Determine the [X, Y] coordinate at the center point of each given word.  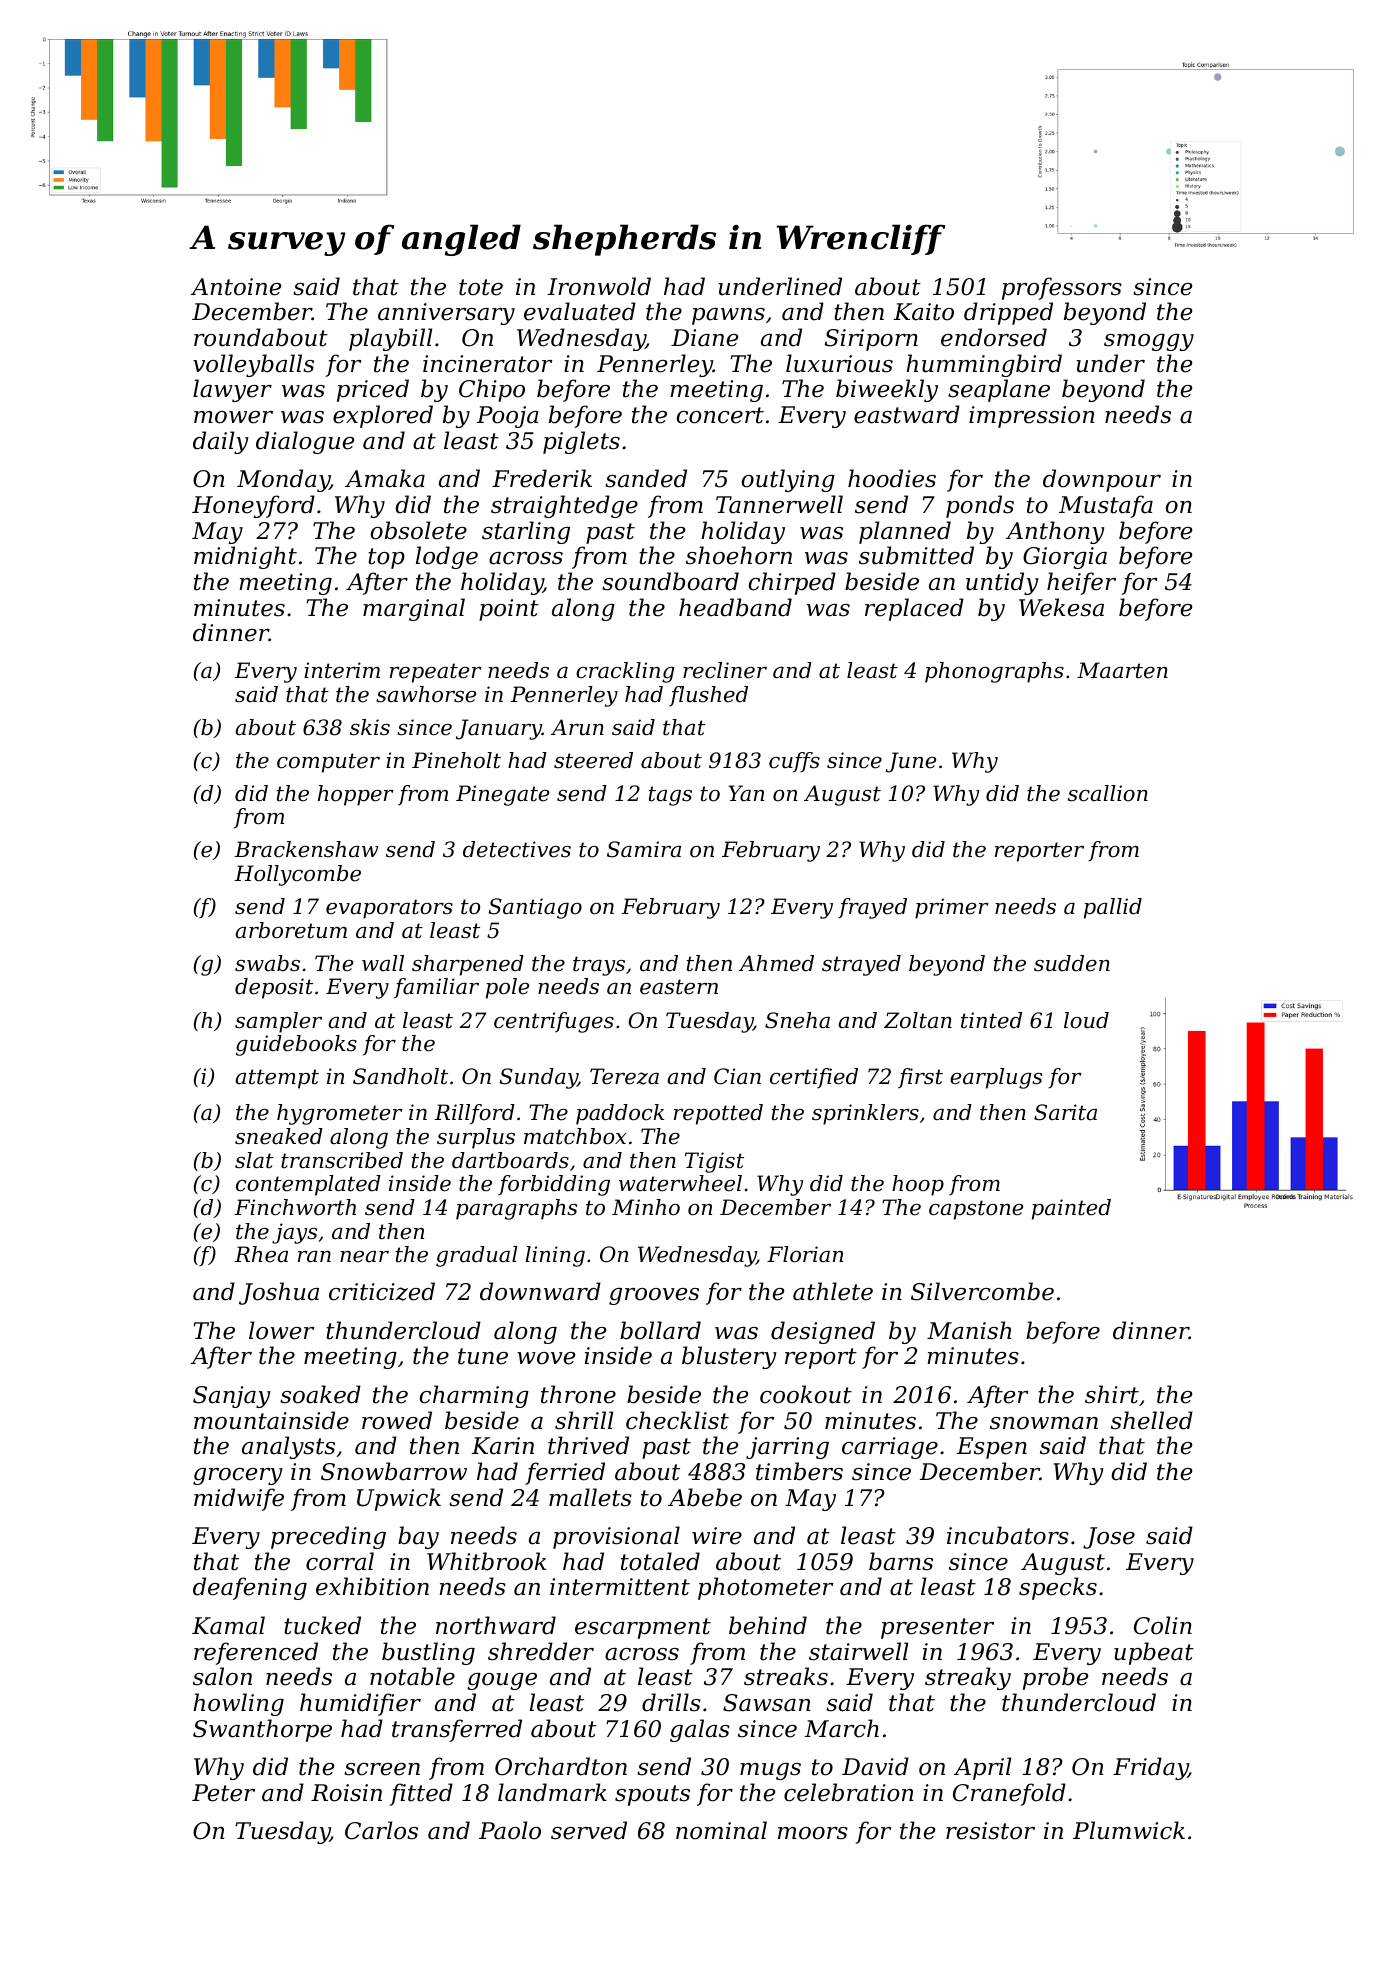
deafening [250, 1588]
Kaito [923, 312]
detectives [517, 849]
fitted [421, 1794]
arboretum [291, 930]
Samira [644, 849]
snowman [1044, 1423]
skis [370, 727]
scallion [1108, 793]
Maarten [1122, 670]
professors [1062, 288]
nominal [721, 1830]
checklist [677, 1420]
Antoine [236, 287]
